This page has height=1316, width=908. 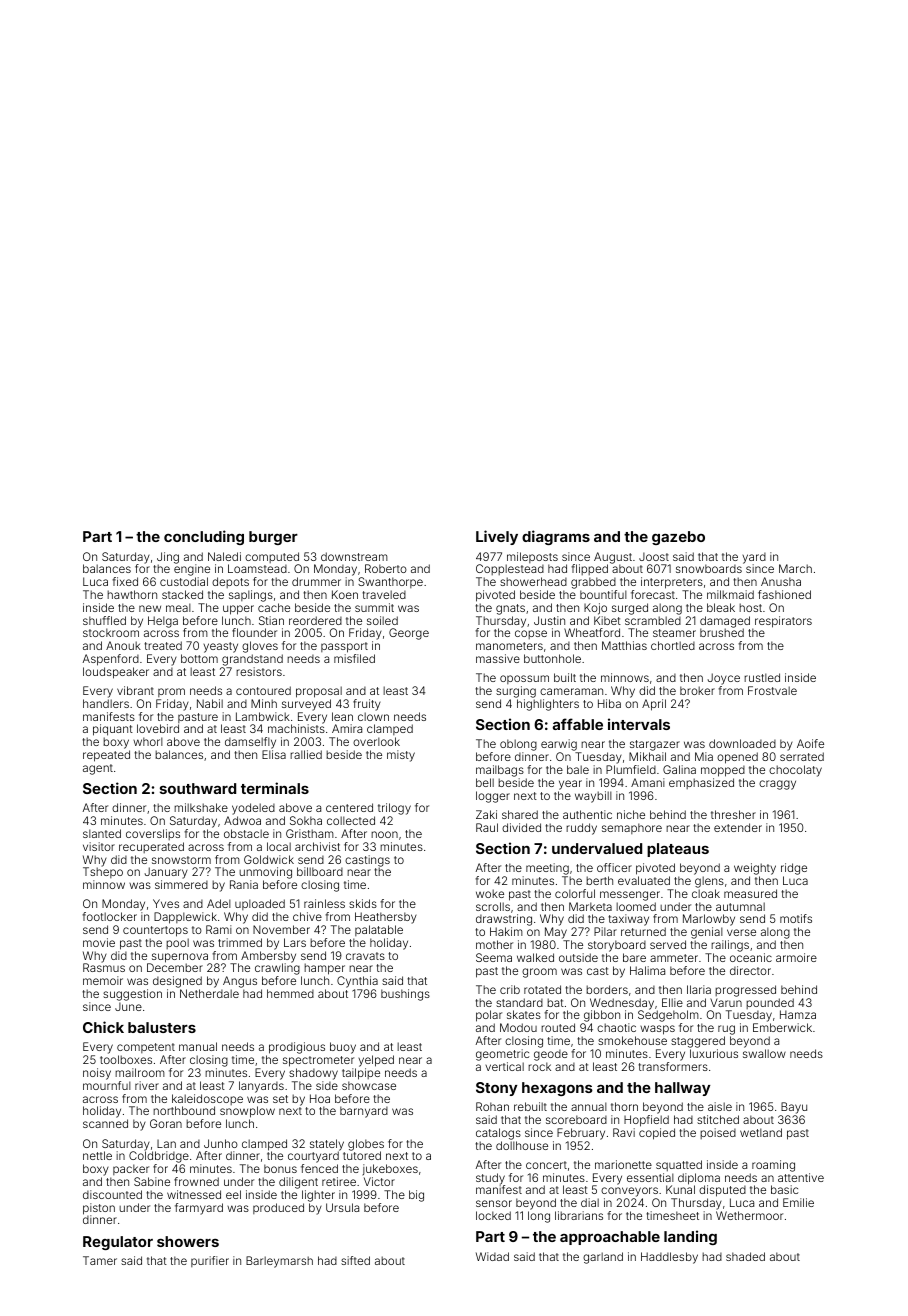 I want to click on March, so click(x=795, y=568).
